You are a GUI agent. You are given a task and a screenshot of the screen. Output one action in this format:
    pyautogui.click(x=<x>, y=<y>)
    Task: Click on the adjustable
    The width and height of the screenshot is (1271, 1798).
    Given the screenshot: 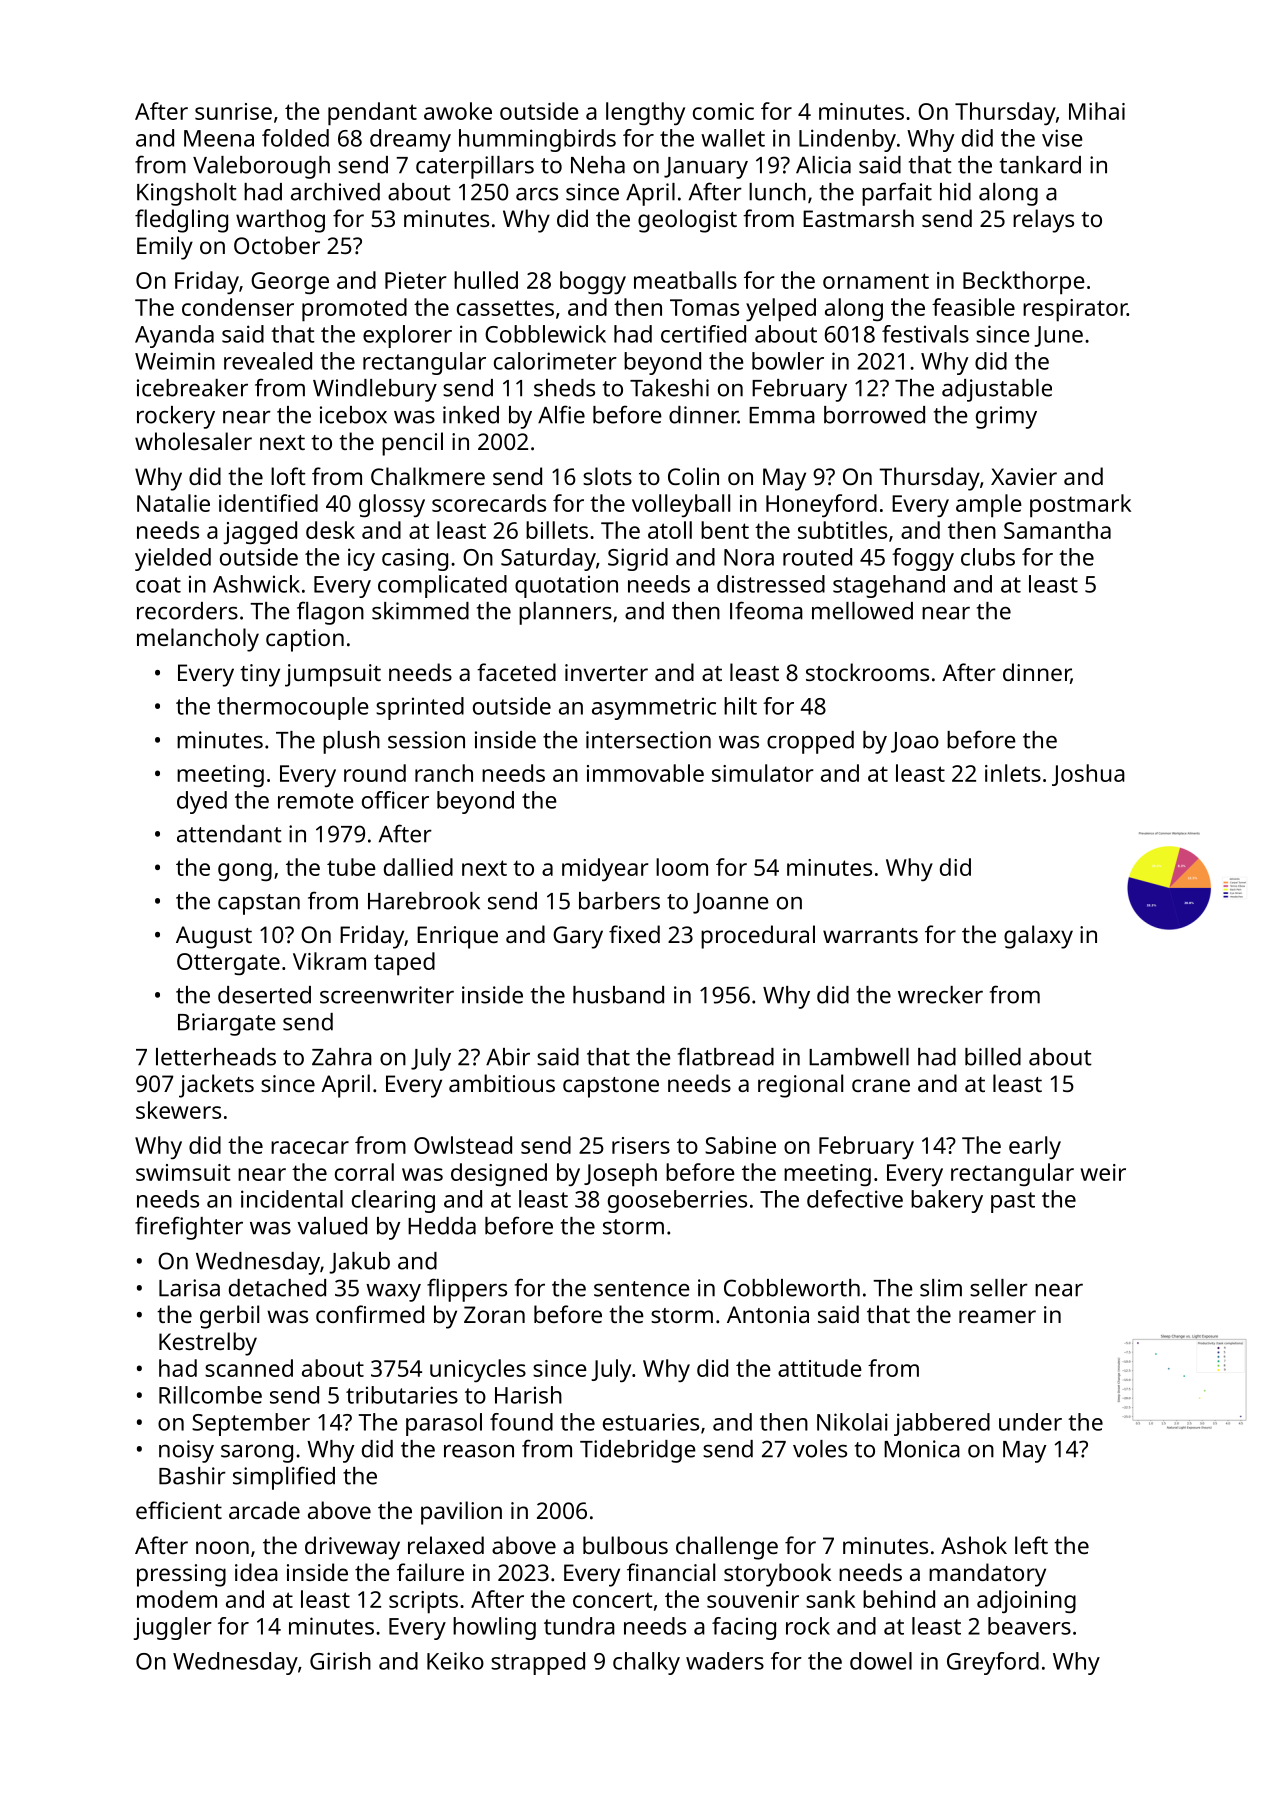 What is the action you would take?
    pyautogui.click(x=997, y=390)
